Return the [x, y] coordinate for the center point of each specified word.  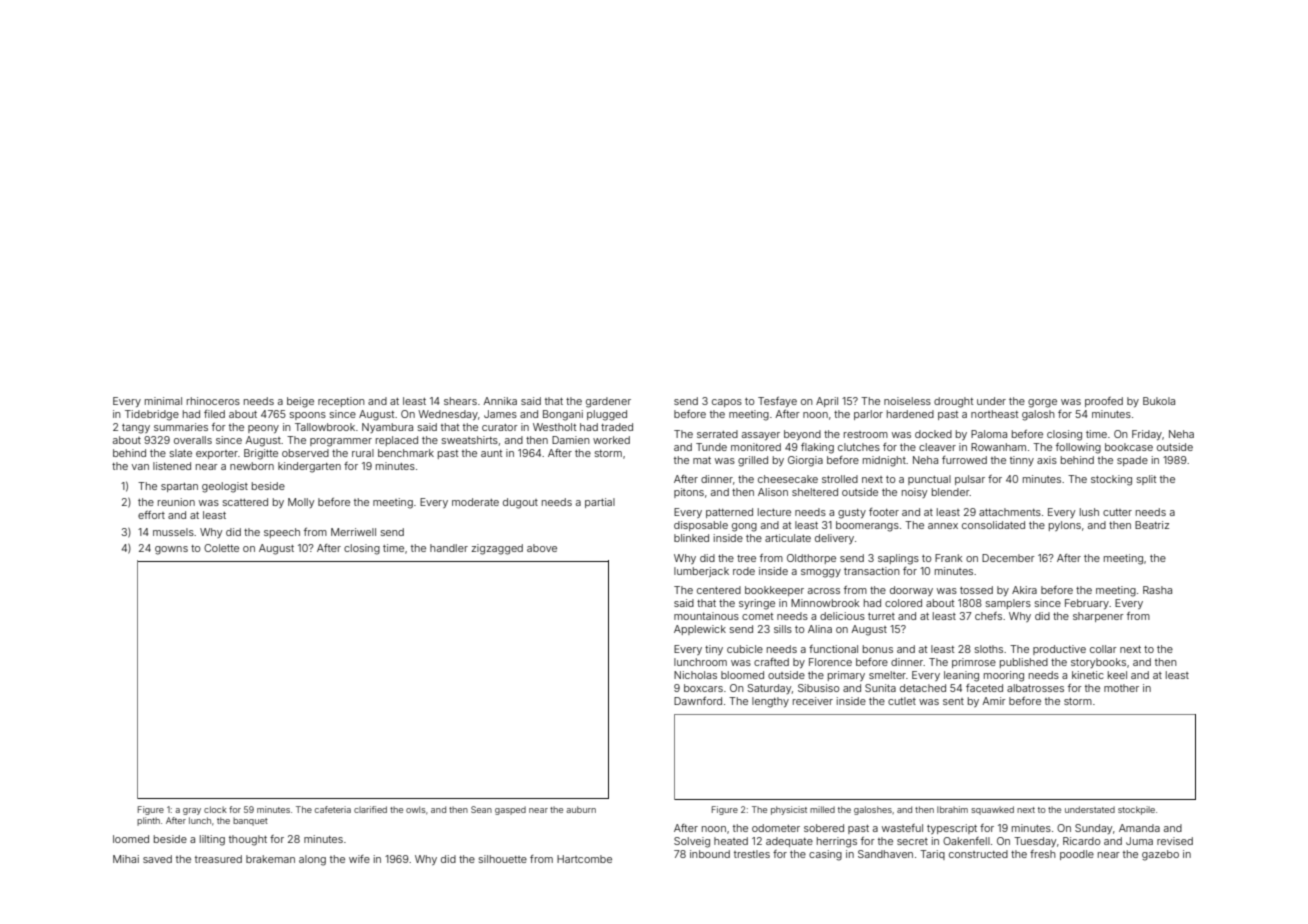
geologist [225, 487]
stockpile [1136, 810]
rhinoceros [213, 401]
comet [757, 616]
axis [1047, 460]
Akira [1024, 590]
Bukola [1159, 401]
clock [215, 809]
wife [359, 859]
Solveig [692, 842]
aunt [491, 453]
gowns [171, 550]
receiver [813, 701]
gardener [608, 402]
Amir [994, 701]
